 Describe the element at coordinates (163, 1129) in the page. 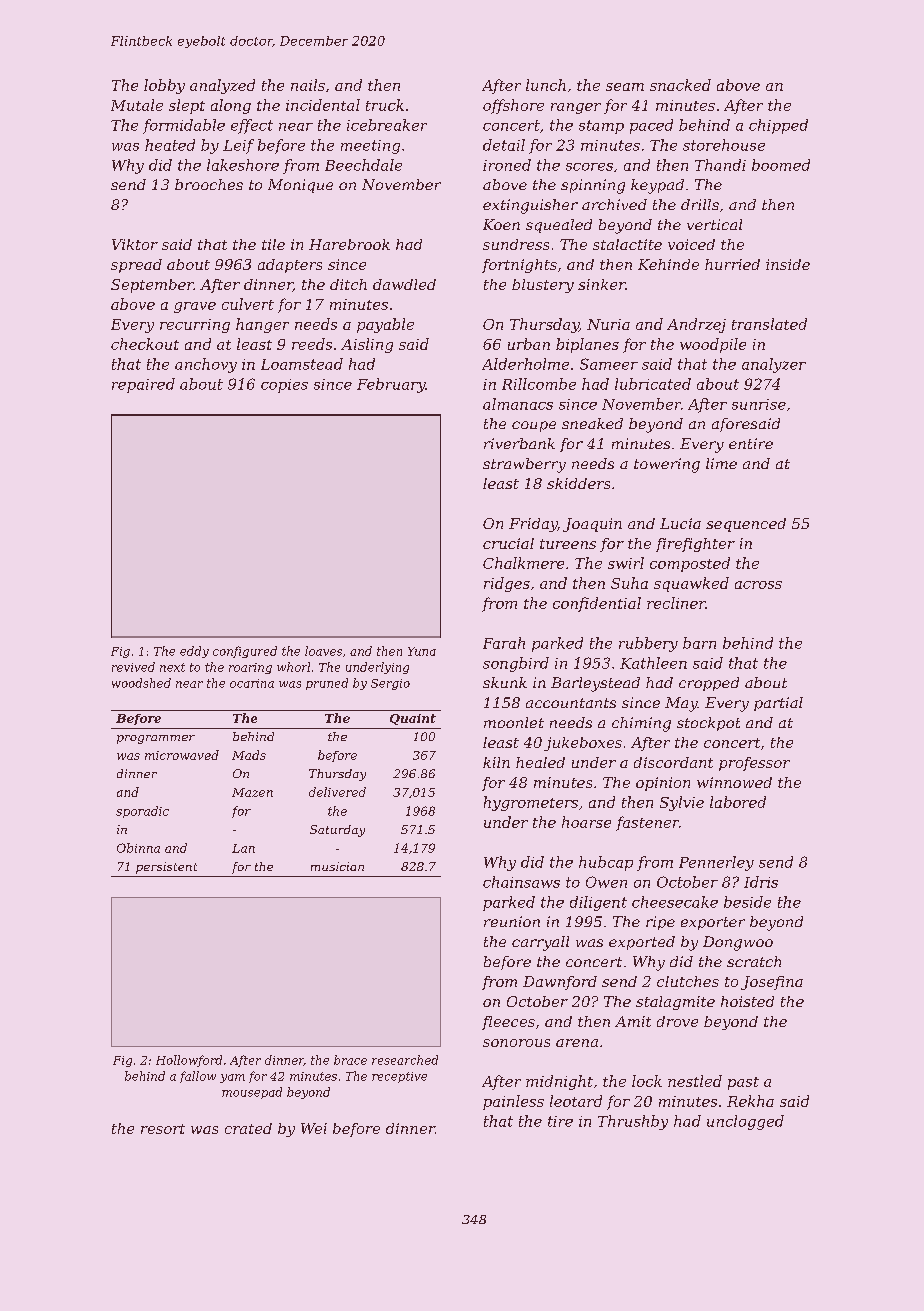

I see `resort` at that location.
